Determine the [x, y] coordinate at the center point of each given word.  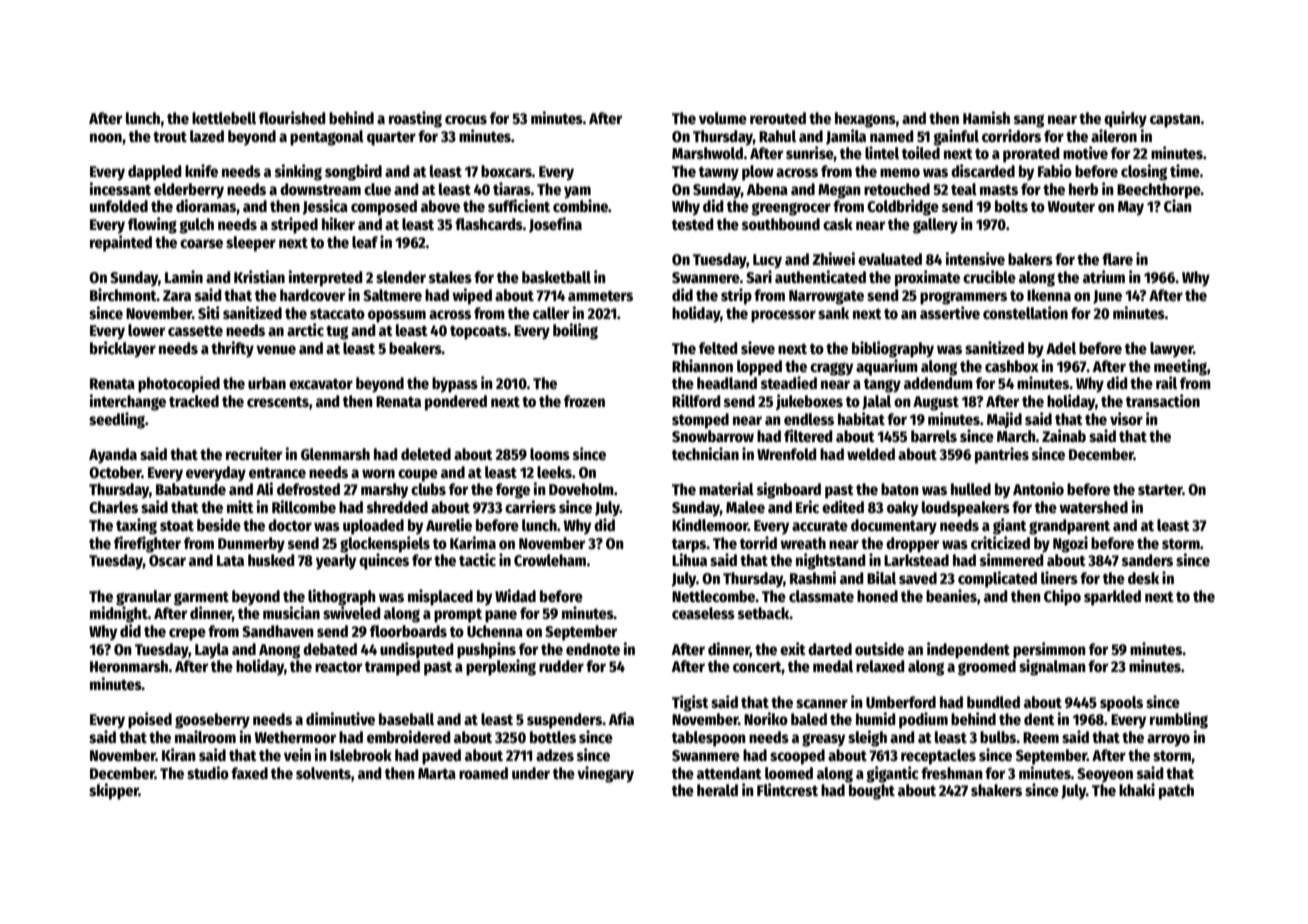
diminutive [340, 719]
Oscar [167, 560]
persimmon [1049, 650]
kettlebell [224, 118]
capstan [1175, 121]
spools [1121, 704]
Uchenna [495, 631]
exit [793, 649]
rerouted [778, 118]
